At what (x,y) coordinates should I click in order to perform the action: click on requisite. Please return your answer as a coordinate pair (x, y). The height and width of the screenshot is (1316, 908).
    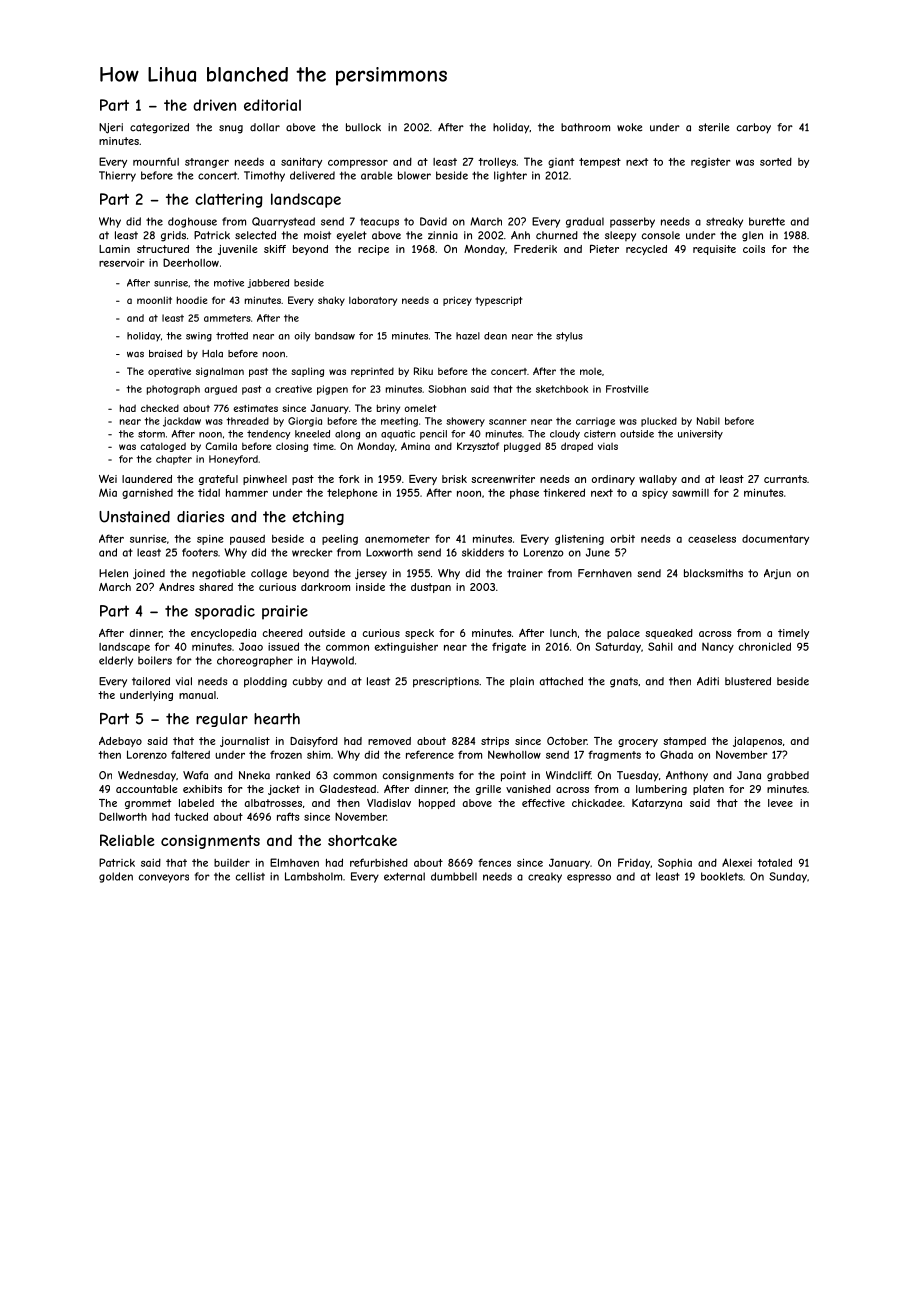
    Looking at the image, I should click on (714, 250).
